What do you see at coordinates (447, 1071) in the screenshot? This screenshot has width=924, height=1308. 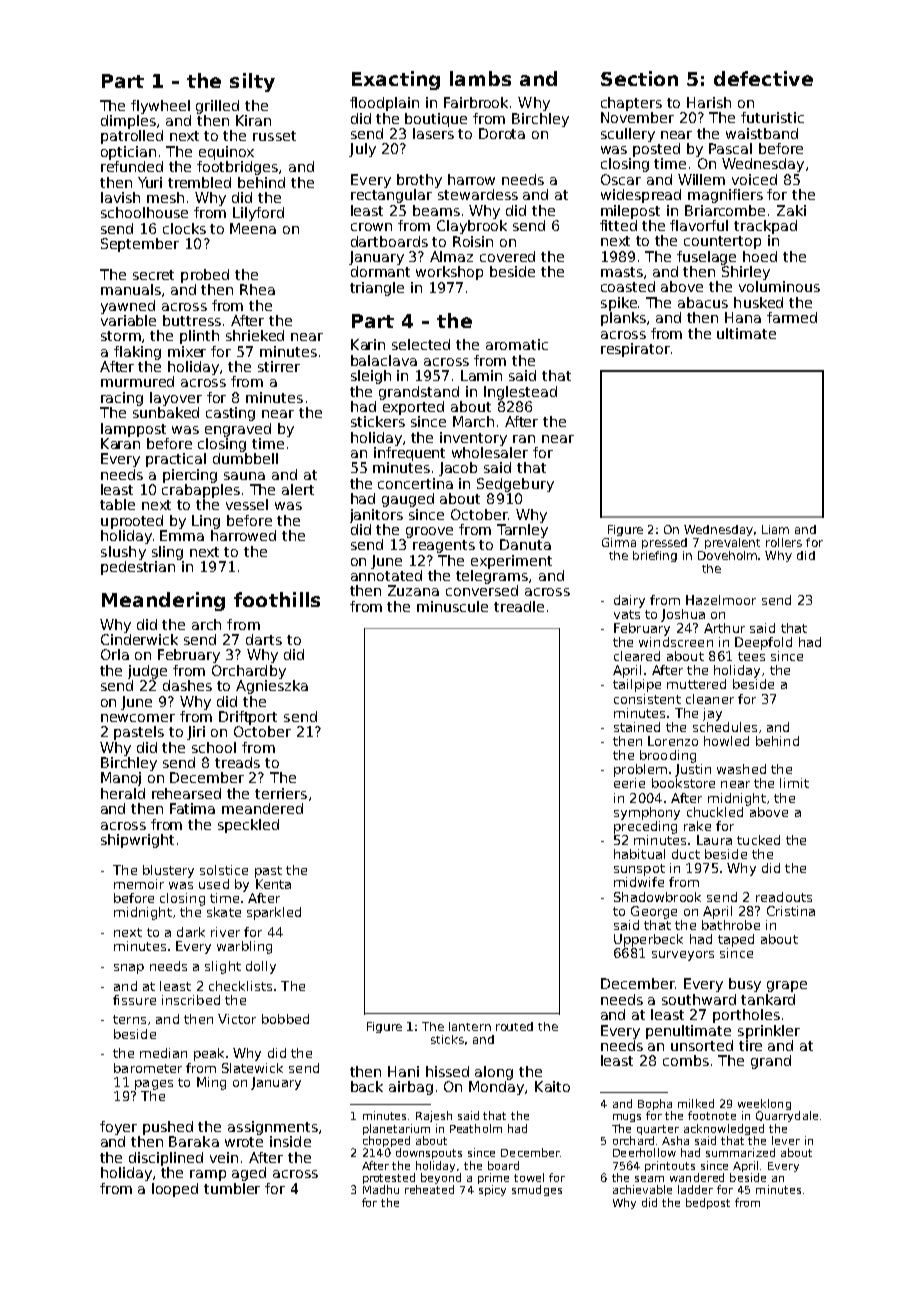 I see `hissed` at bounding box center [447, 1071].
